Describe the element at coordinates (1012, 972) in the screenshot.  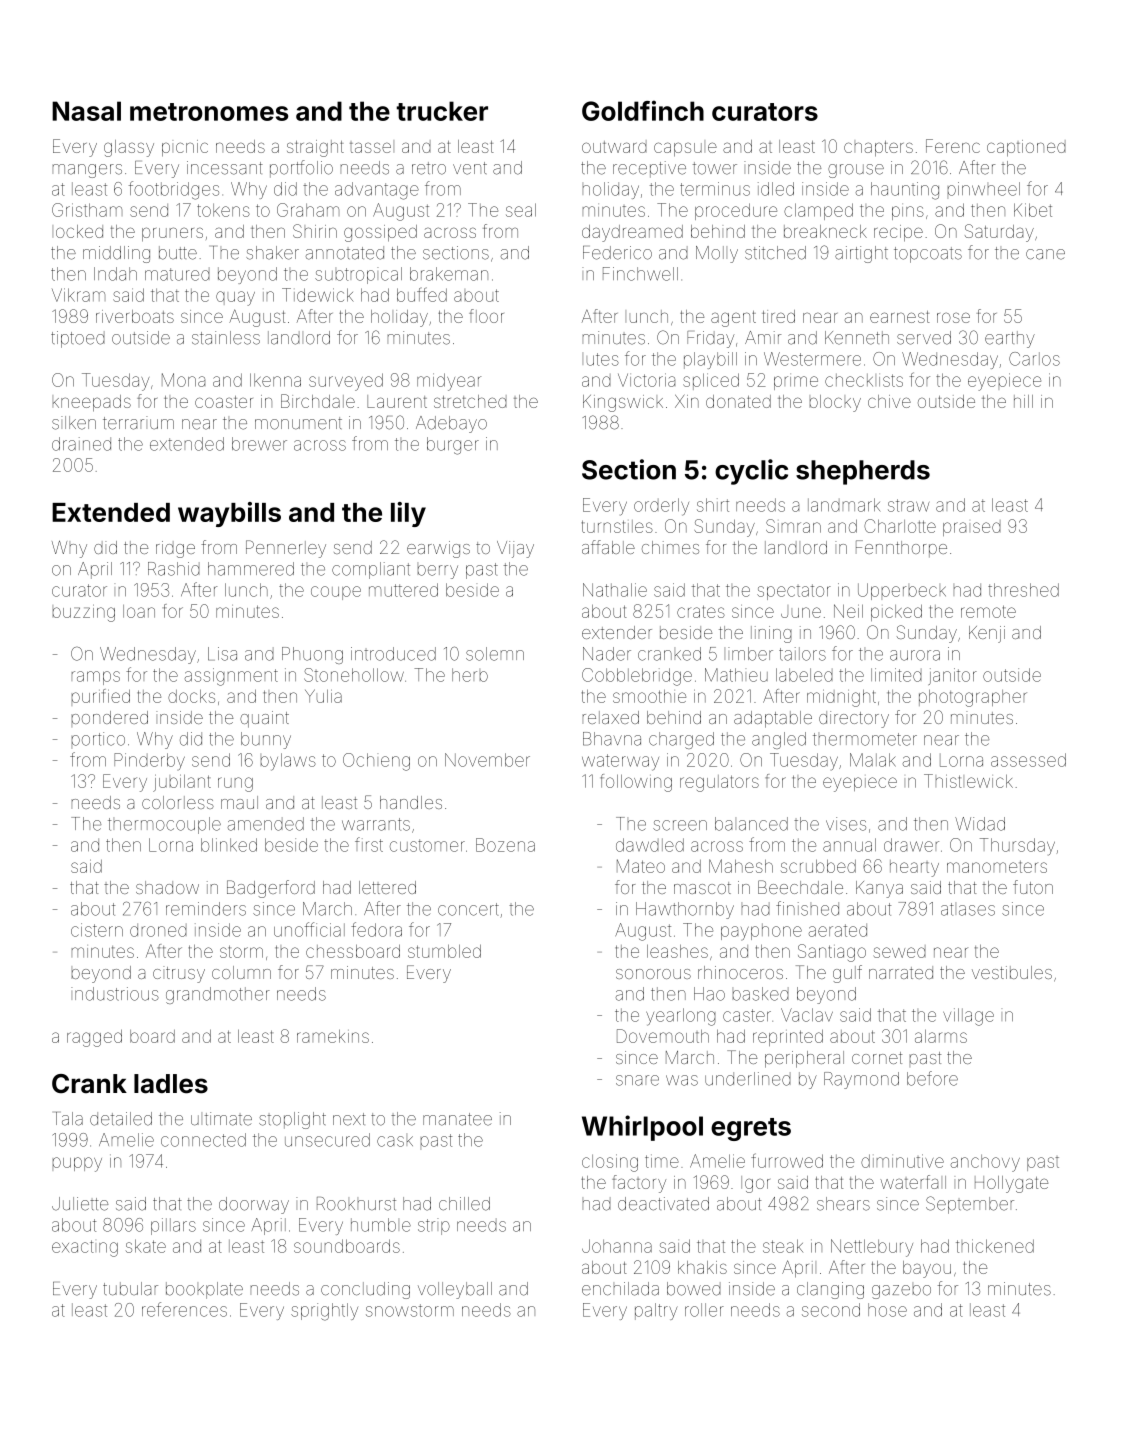
I see `vestibules` at that location.
